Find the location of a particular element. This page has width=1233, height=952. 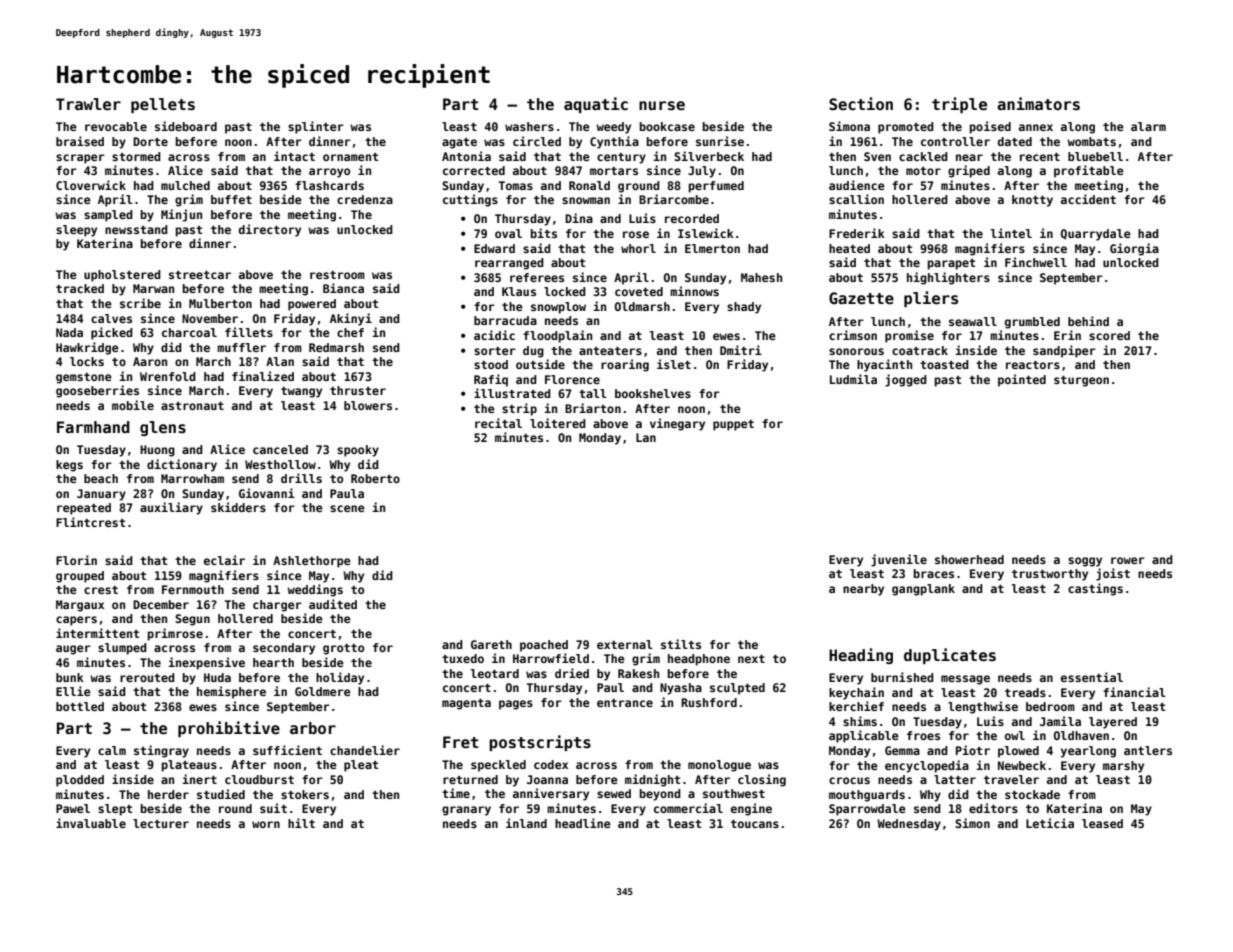

hemisphere is located at coordinates (231, 692).
